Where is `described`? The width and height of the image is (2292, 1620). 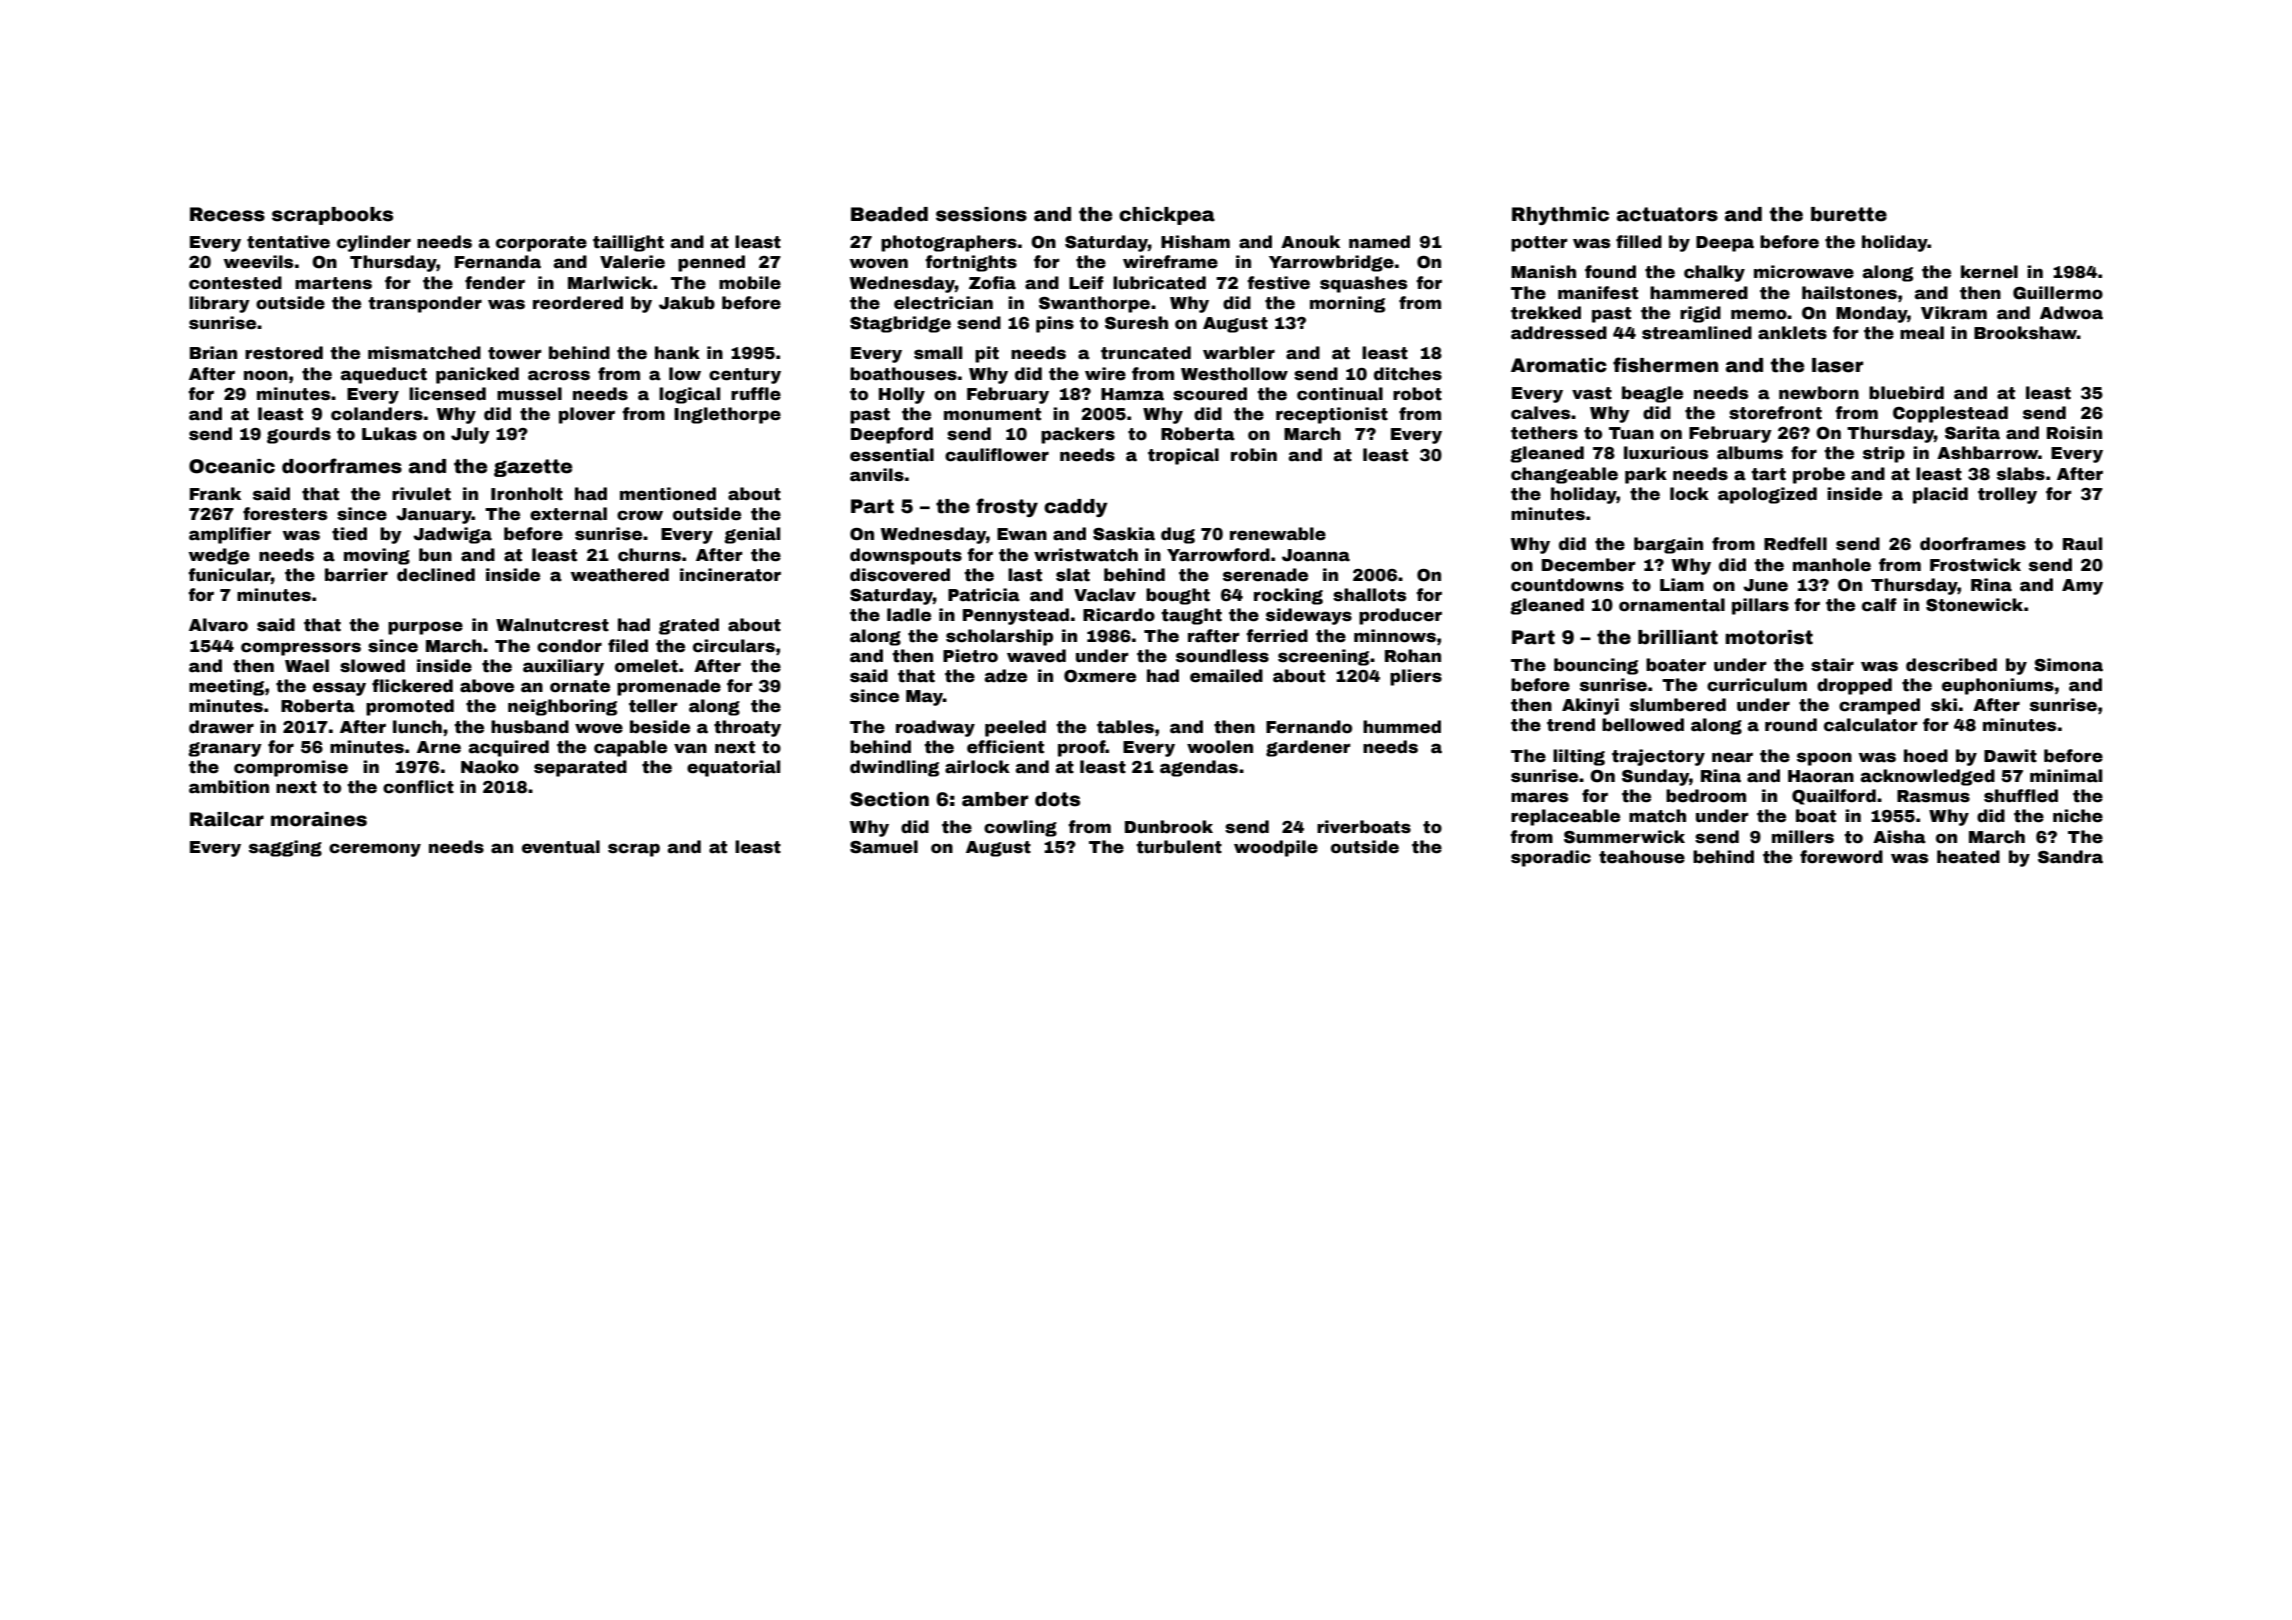
described is located at coordinates (1951, 665).
